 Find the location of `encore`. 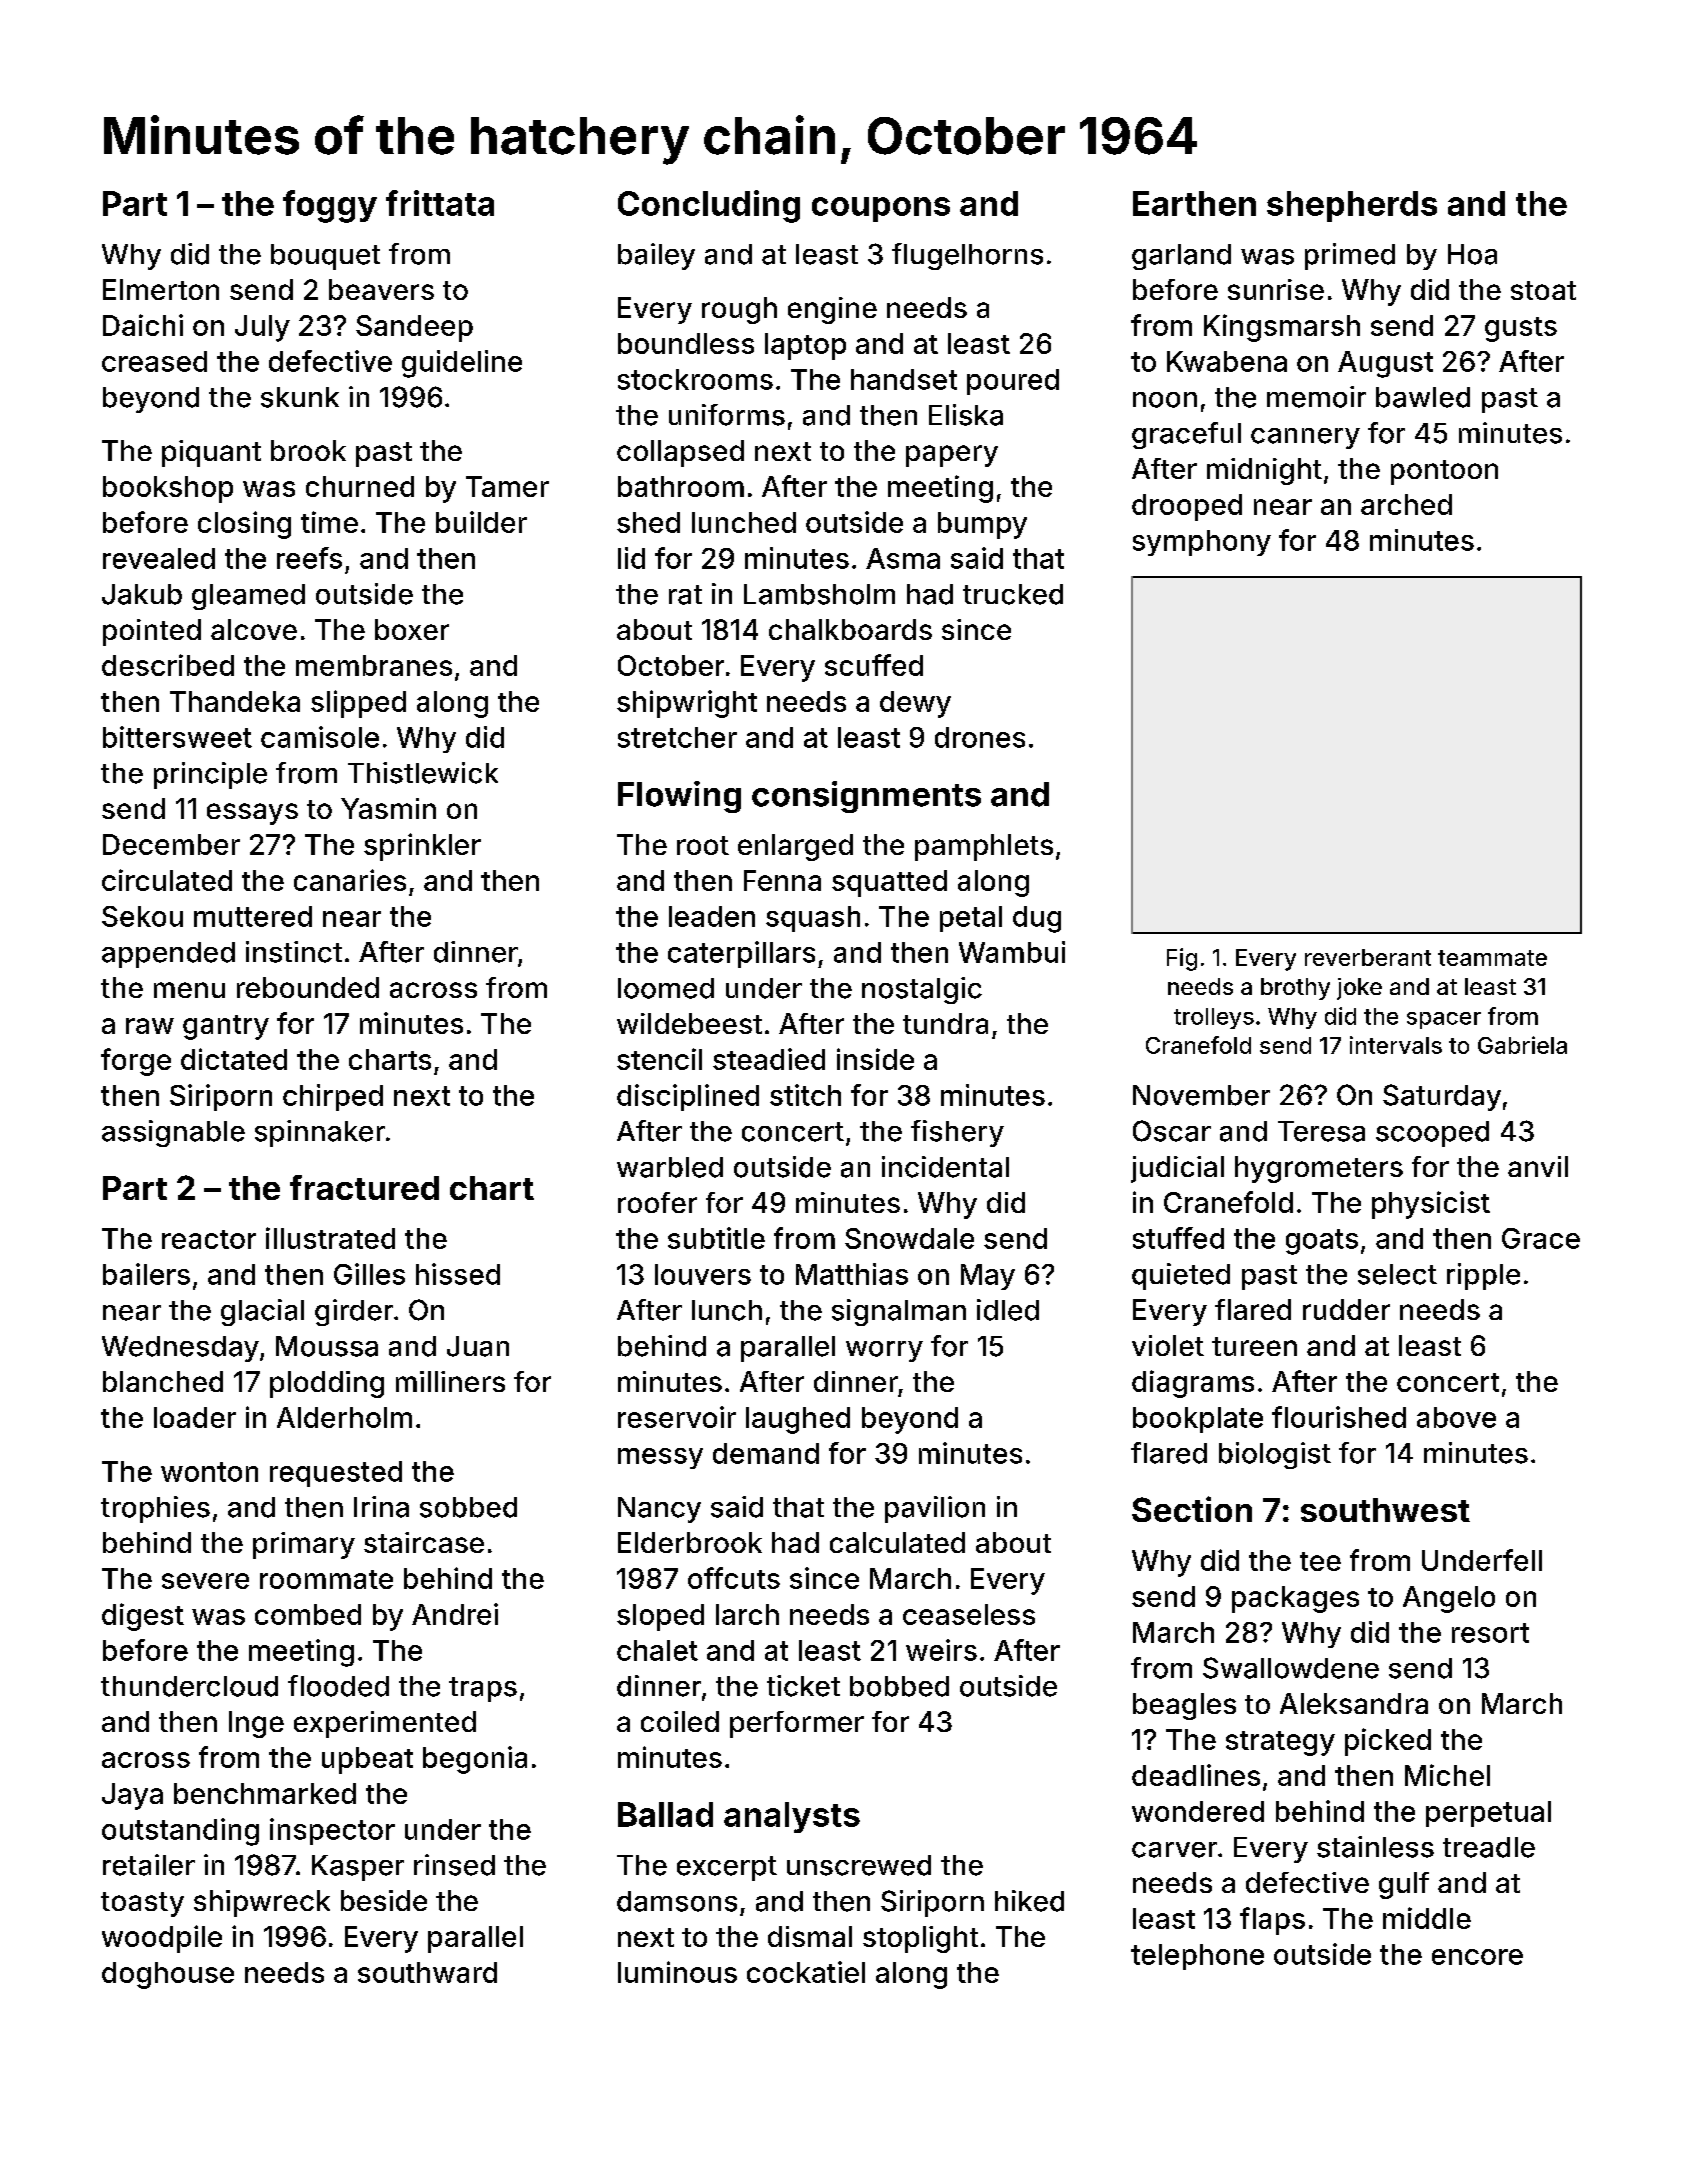

encore is located at coordinates (1477, 1957).
